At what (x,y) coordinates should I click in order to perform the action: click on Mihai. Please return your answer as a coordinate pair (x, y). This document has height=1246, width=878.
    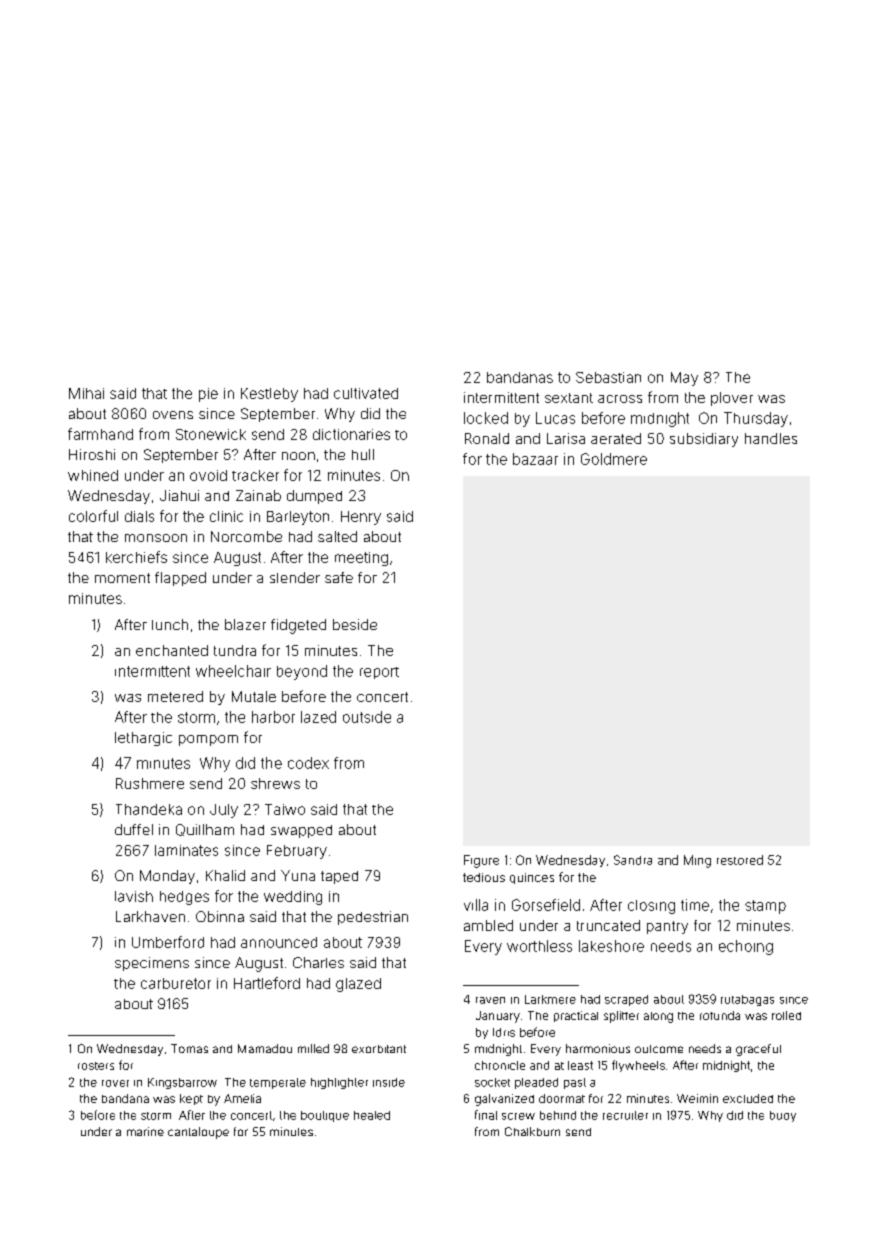
    Looking at the image, I should click on (86, 393).
